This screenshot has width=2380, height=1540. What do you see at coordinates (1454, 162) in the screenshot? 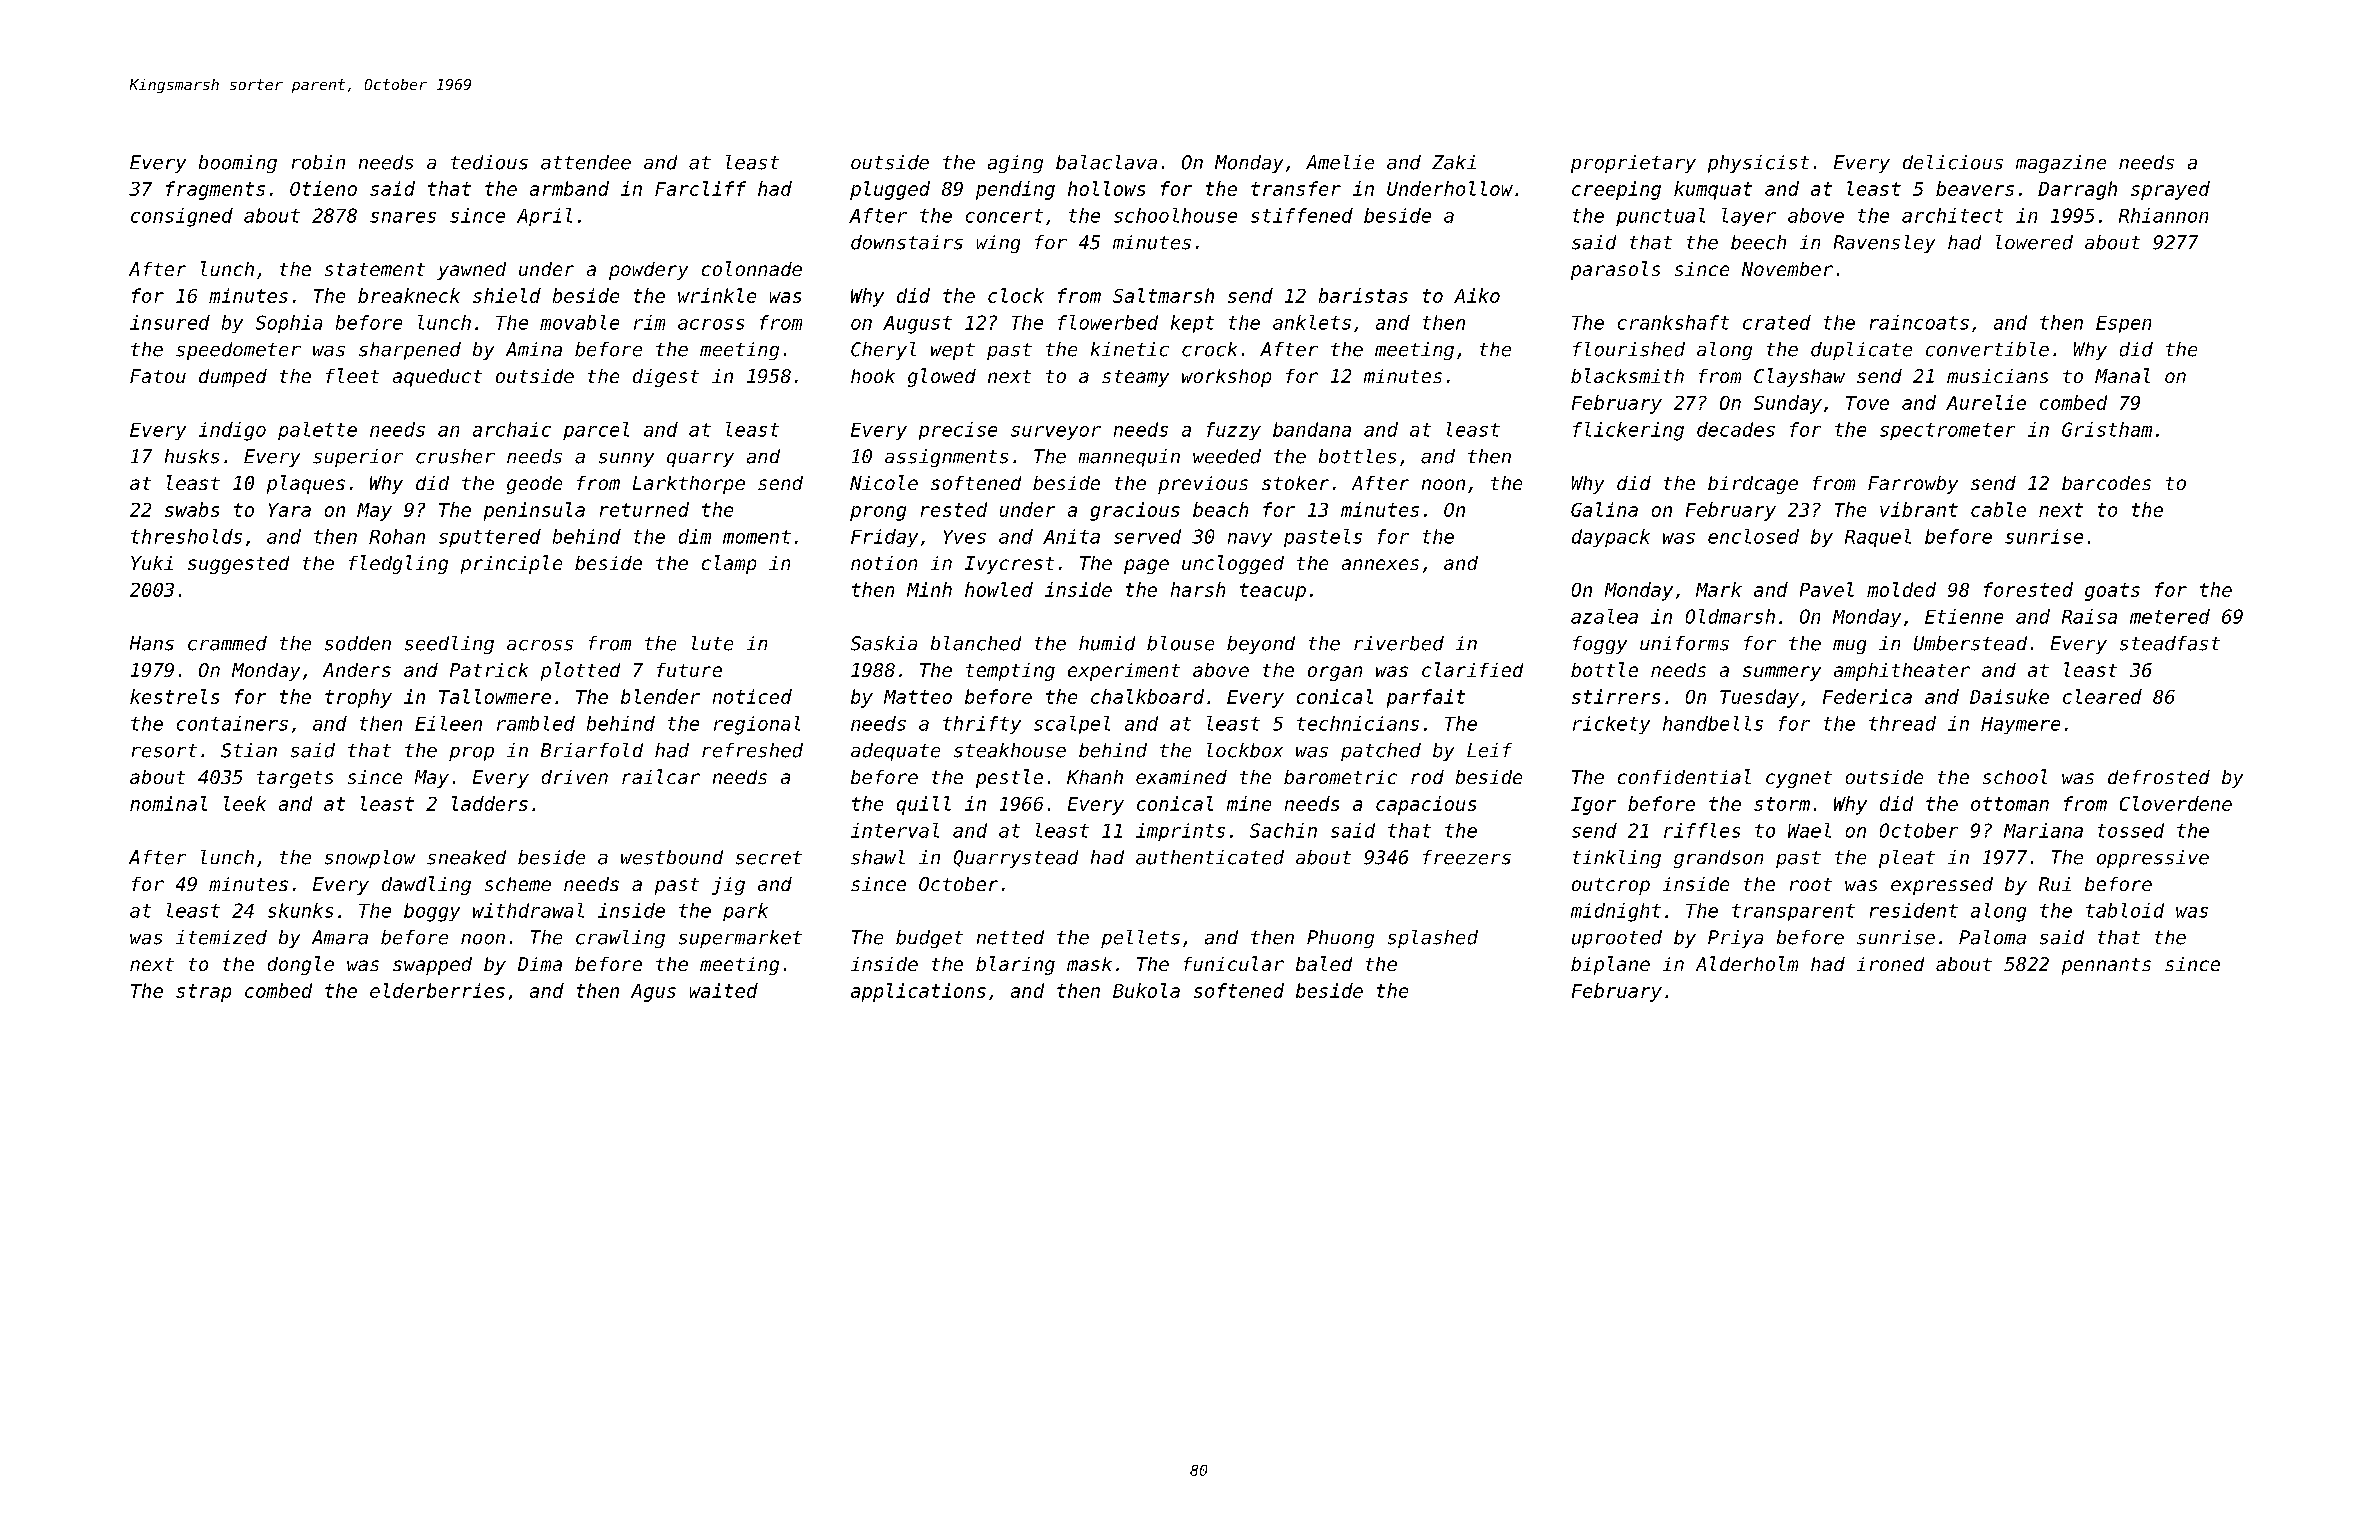
I see `Zaki` at bounding box center [1454, 162].
